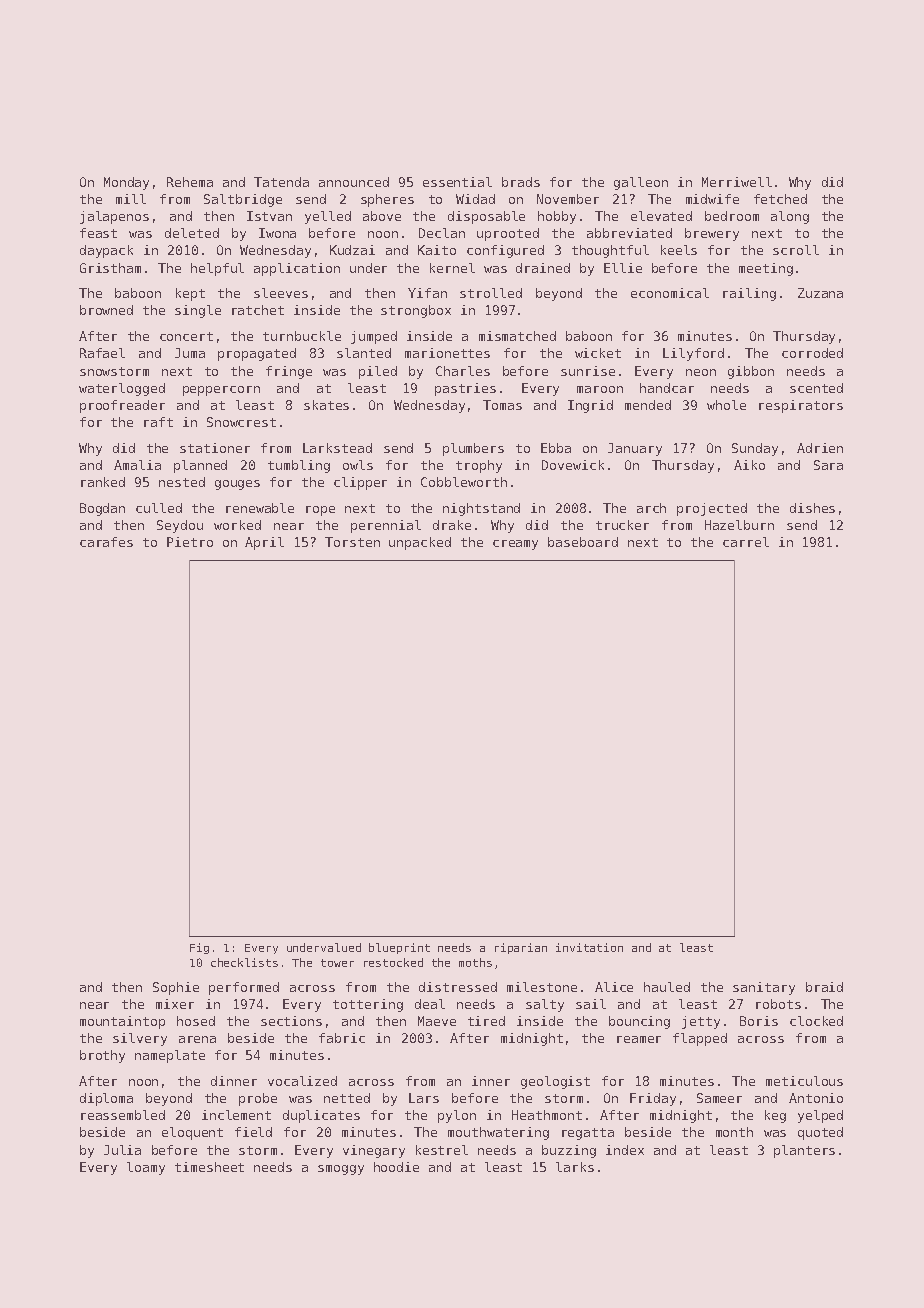 Image resolution: width=924 pixels, height=1308 pixels. What do you see at coordinates (804, 1081) in the screenshot?
I see `meticulous` at bounding box center [804, 1081].
